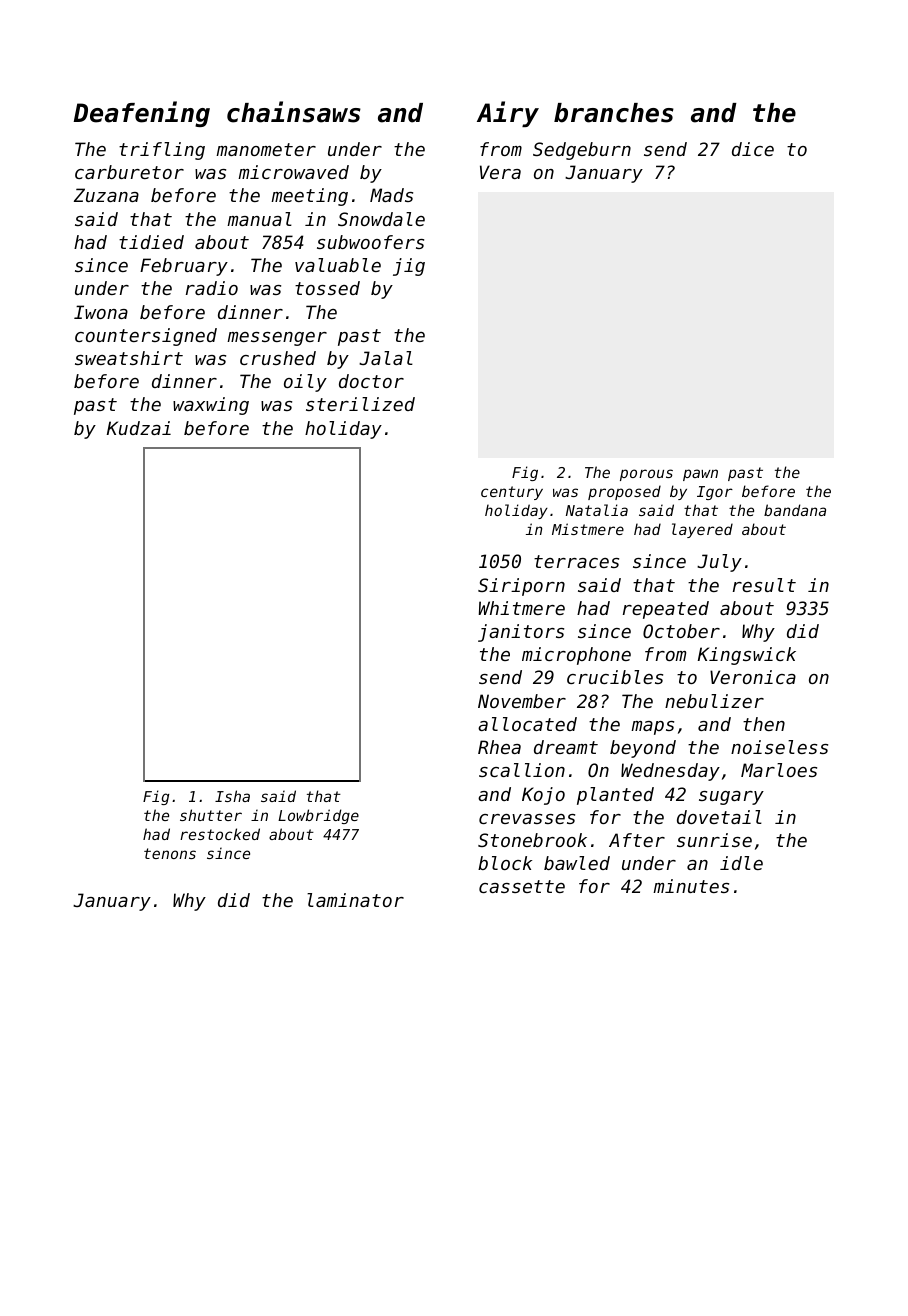  What do you see at coordinates (512, 493) in the screenshot?
I see `century` at bounding box center [512, 493].
